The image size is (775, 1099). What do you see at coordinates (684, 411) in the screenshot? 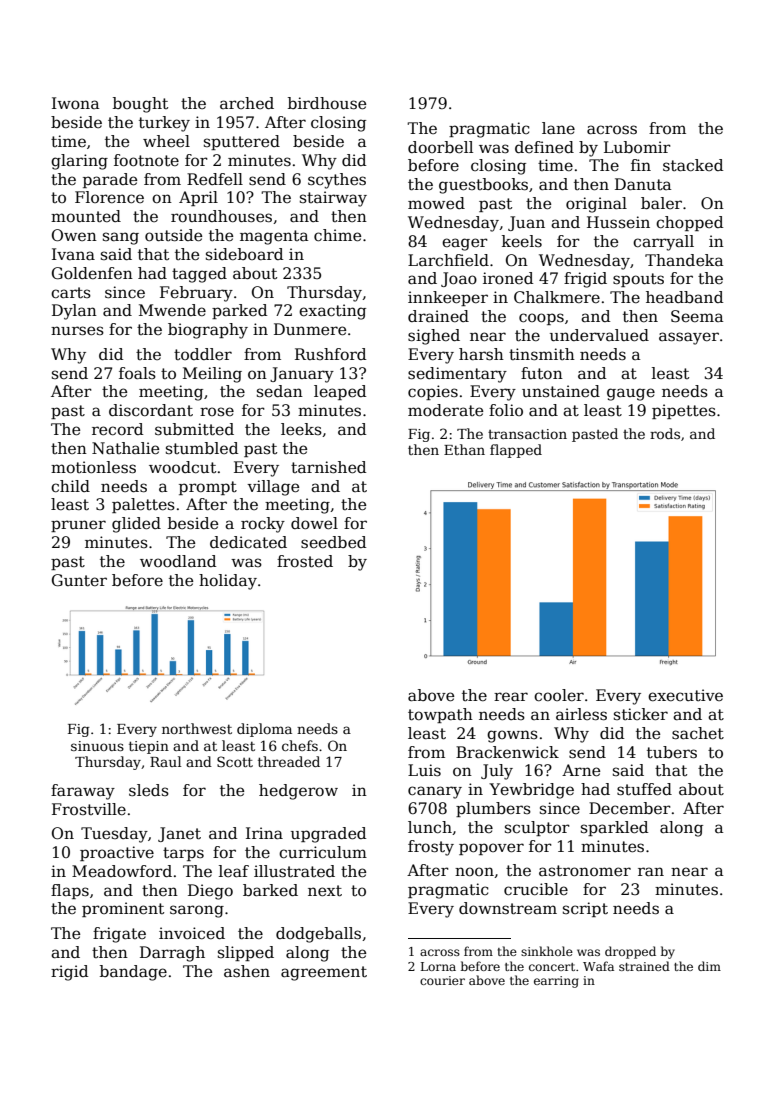
I see `pipettes` at bounding box center [684, 411].
